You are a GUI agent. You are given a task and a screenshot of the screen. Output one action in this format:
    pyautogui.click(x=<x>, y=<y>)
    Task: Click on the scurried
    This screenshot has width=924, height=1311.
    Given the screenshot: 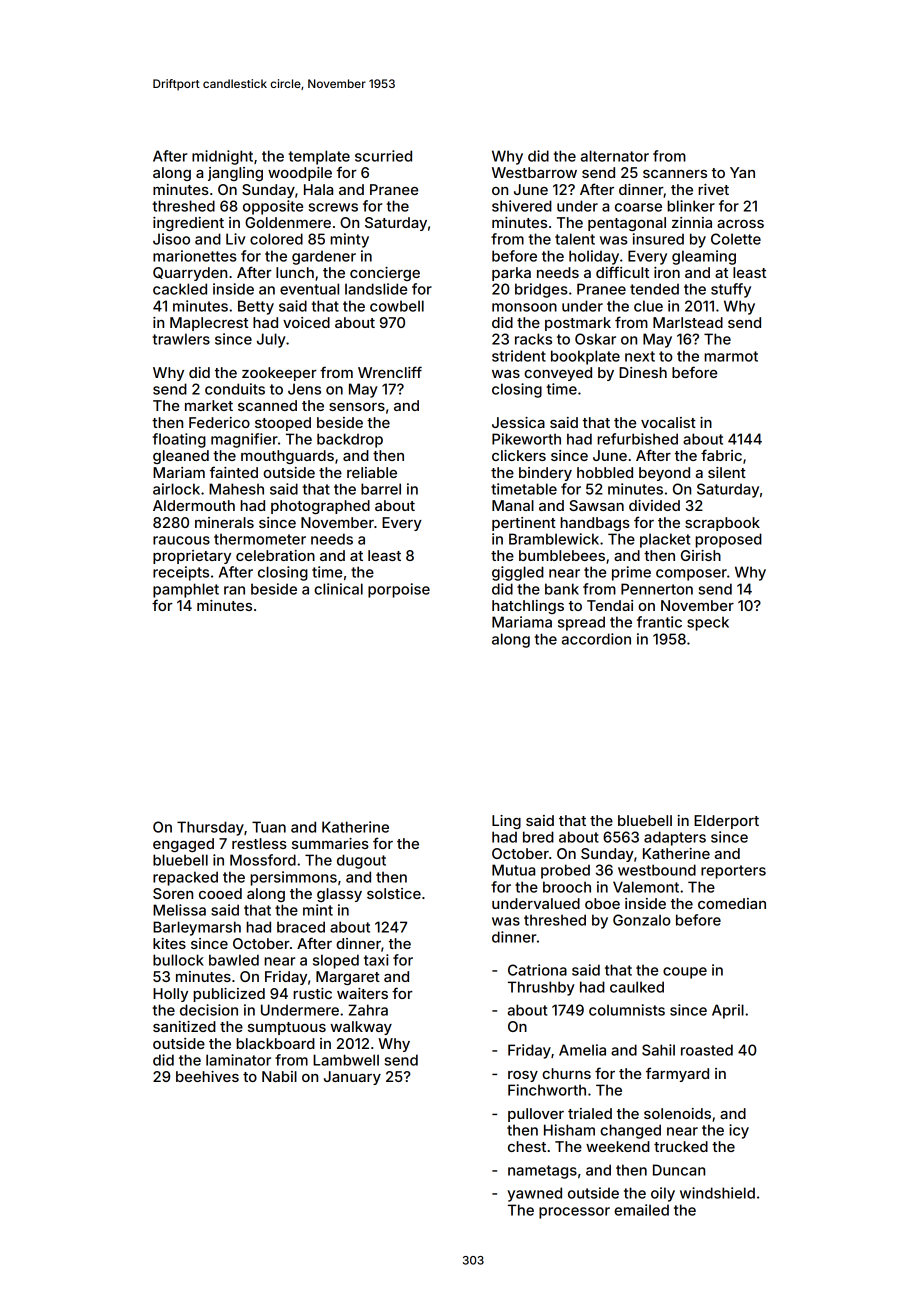 What is the action you would take?
    pyautogui.click(x=383, y=156)
